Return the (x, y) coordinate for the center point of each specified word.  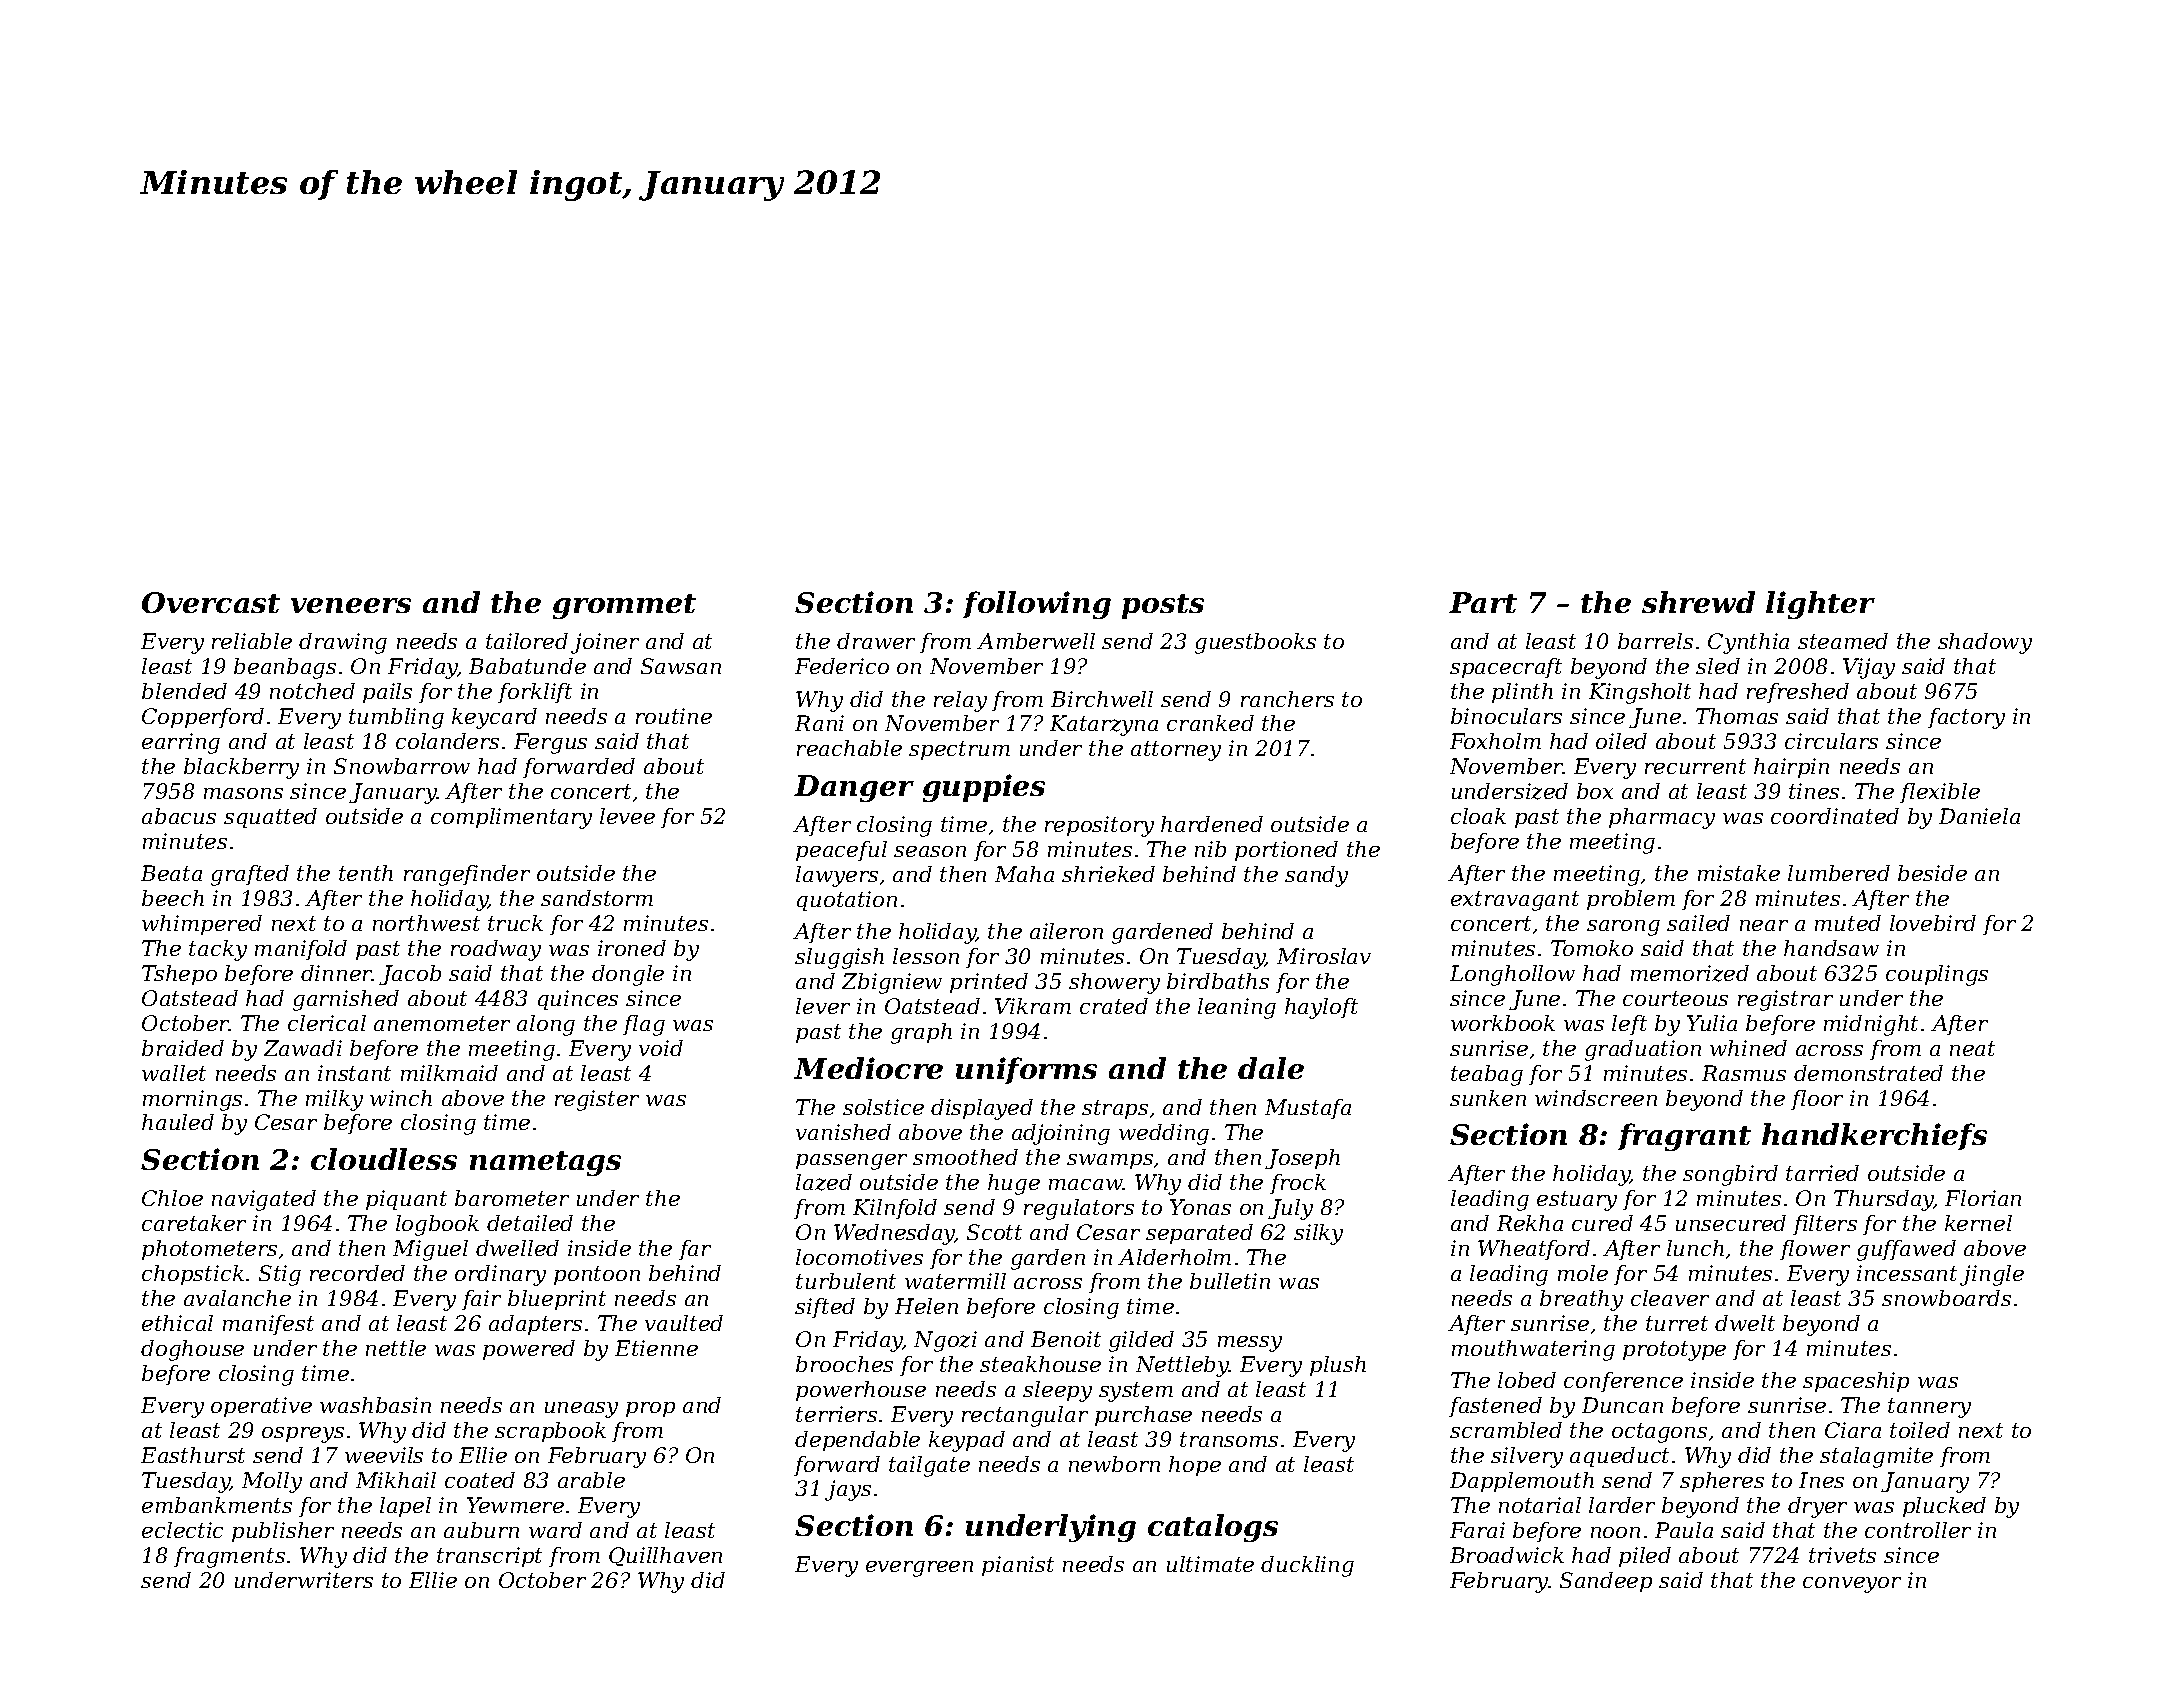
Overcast (211, 602)
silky (1318, 1234)
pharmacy (1662, 818)
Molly (272, 1482)
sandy (1316, 876)
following (1037, 605)
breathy (1581, 1300)
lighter (1820, 605)
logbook (437, 1225)
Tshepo (179, 975)
